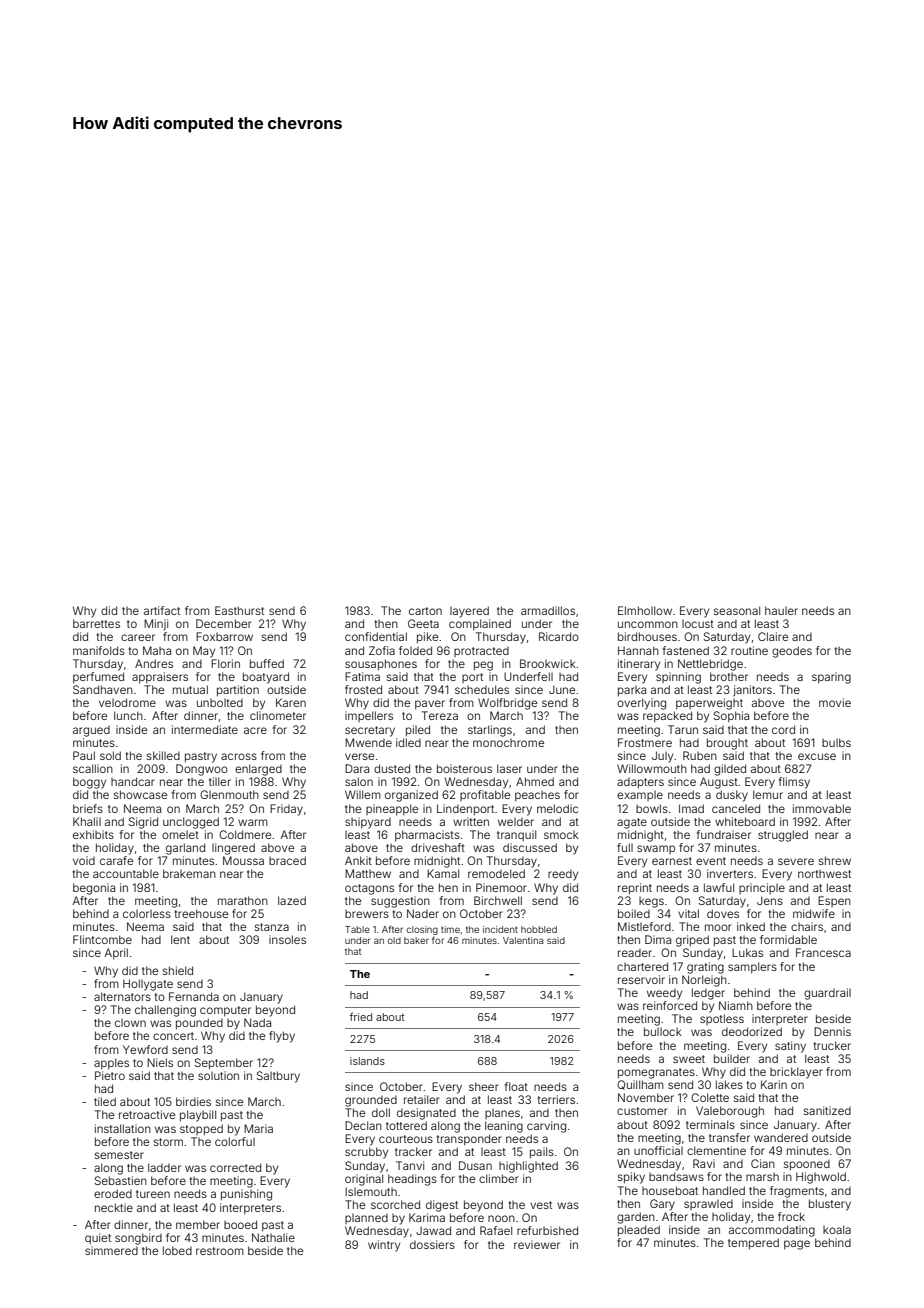 The image size is (924, 1308). I want to click on carton, so click(425, 611).
